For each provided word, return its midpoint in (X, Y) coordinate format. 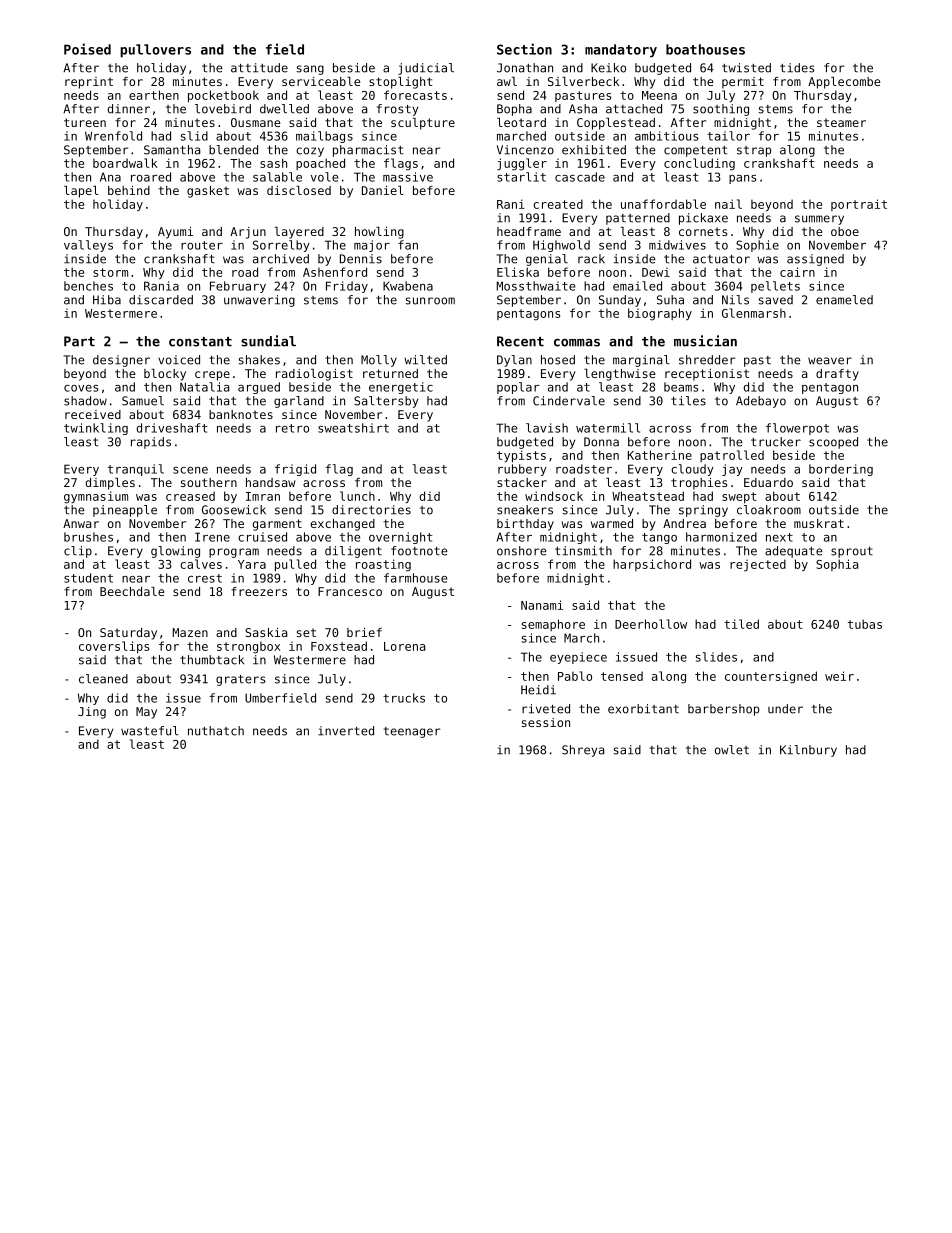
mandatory (621, 51)
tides (797, 68)
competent (695, 151)
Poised (87, 49)
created (558, 204)
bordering (841, 470)
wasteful (149, 731)
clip (78, 552)
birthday (525, 525)
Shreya (583, 751)
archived (281, 259)
